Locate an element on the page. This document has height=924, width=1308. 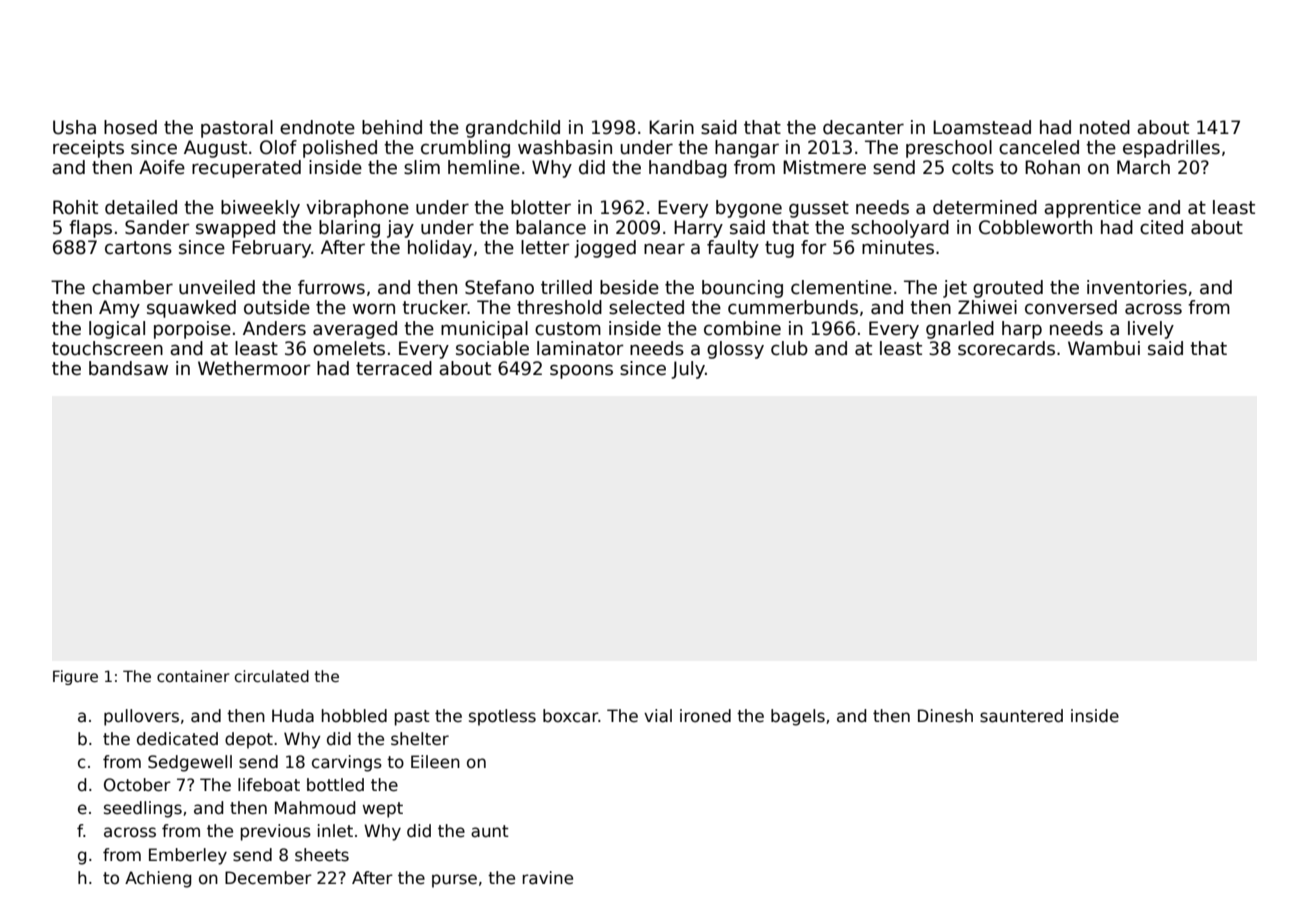
Achieng is located at coordinates (158, 879).
